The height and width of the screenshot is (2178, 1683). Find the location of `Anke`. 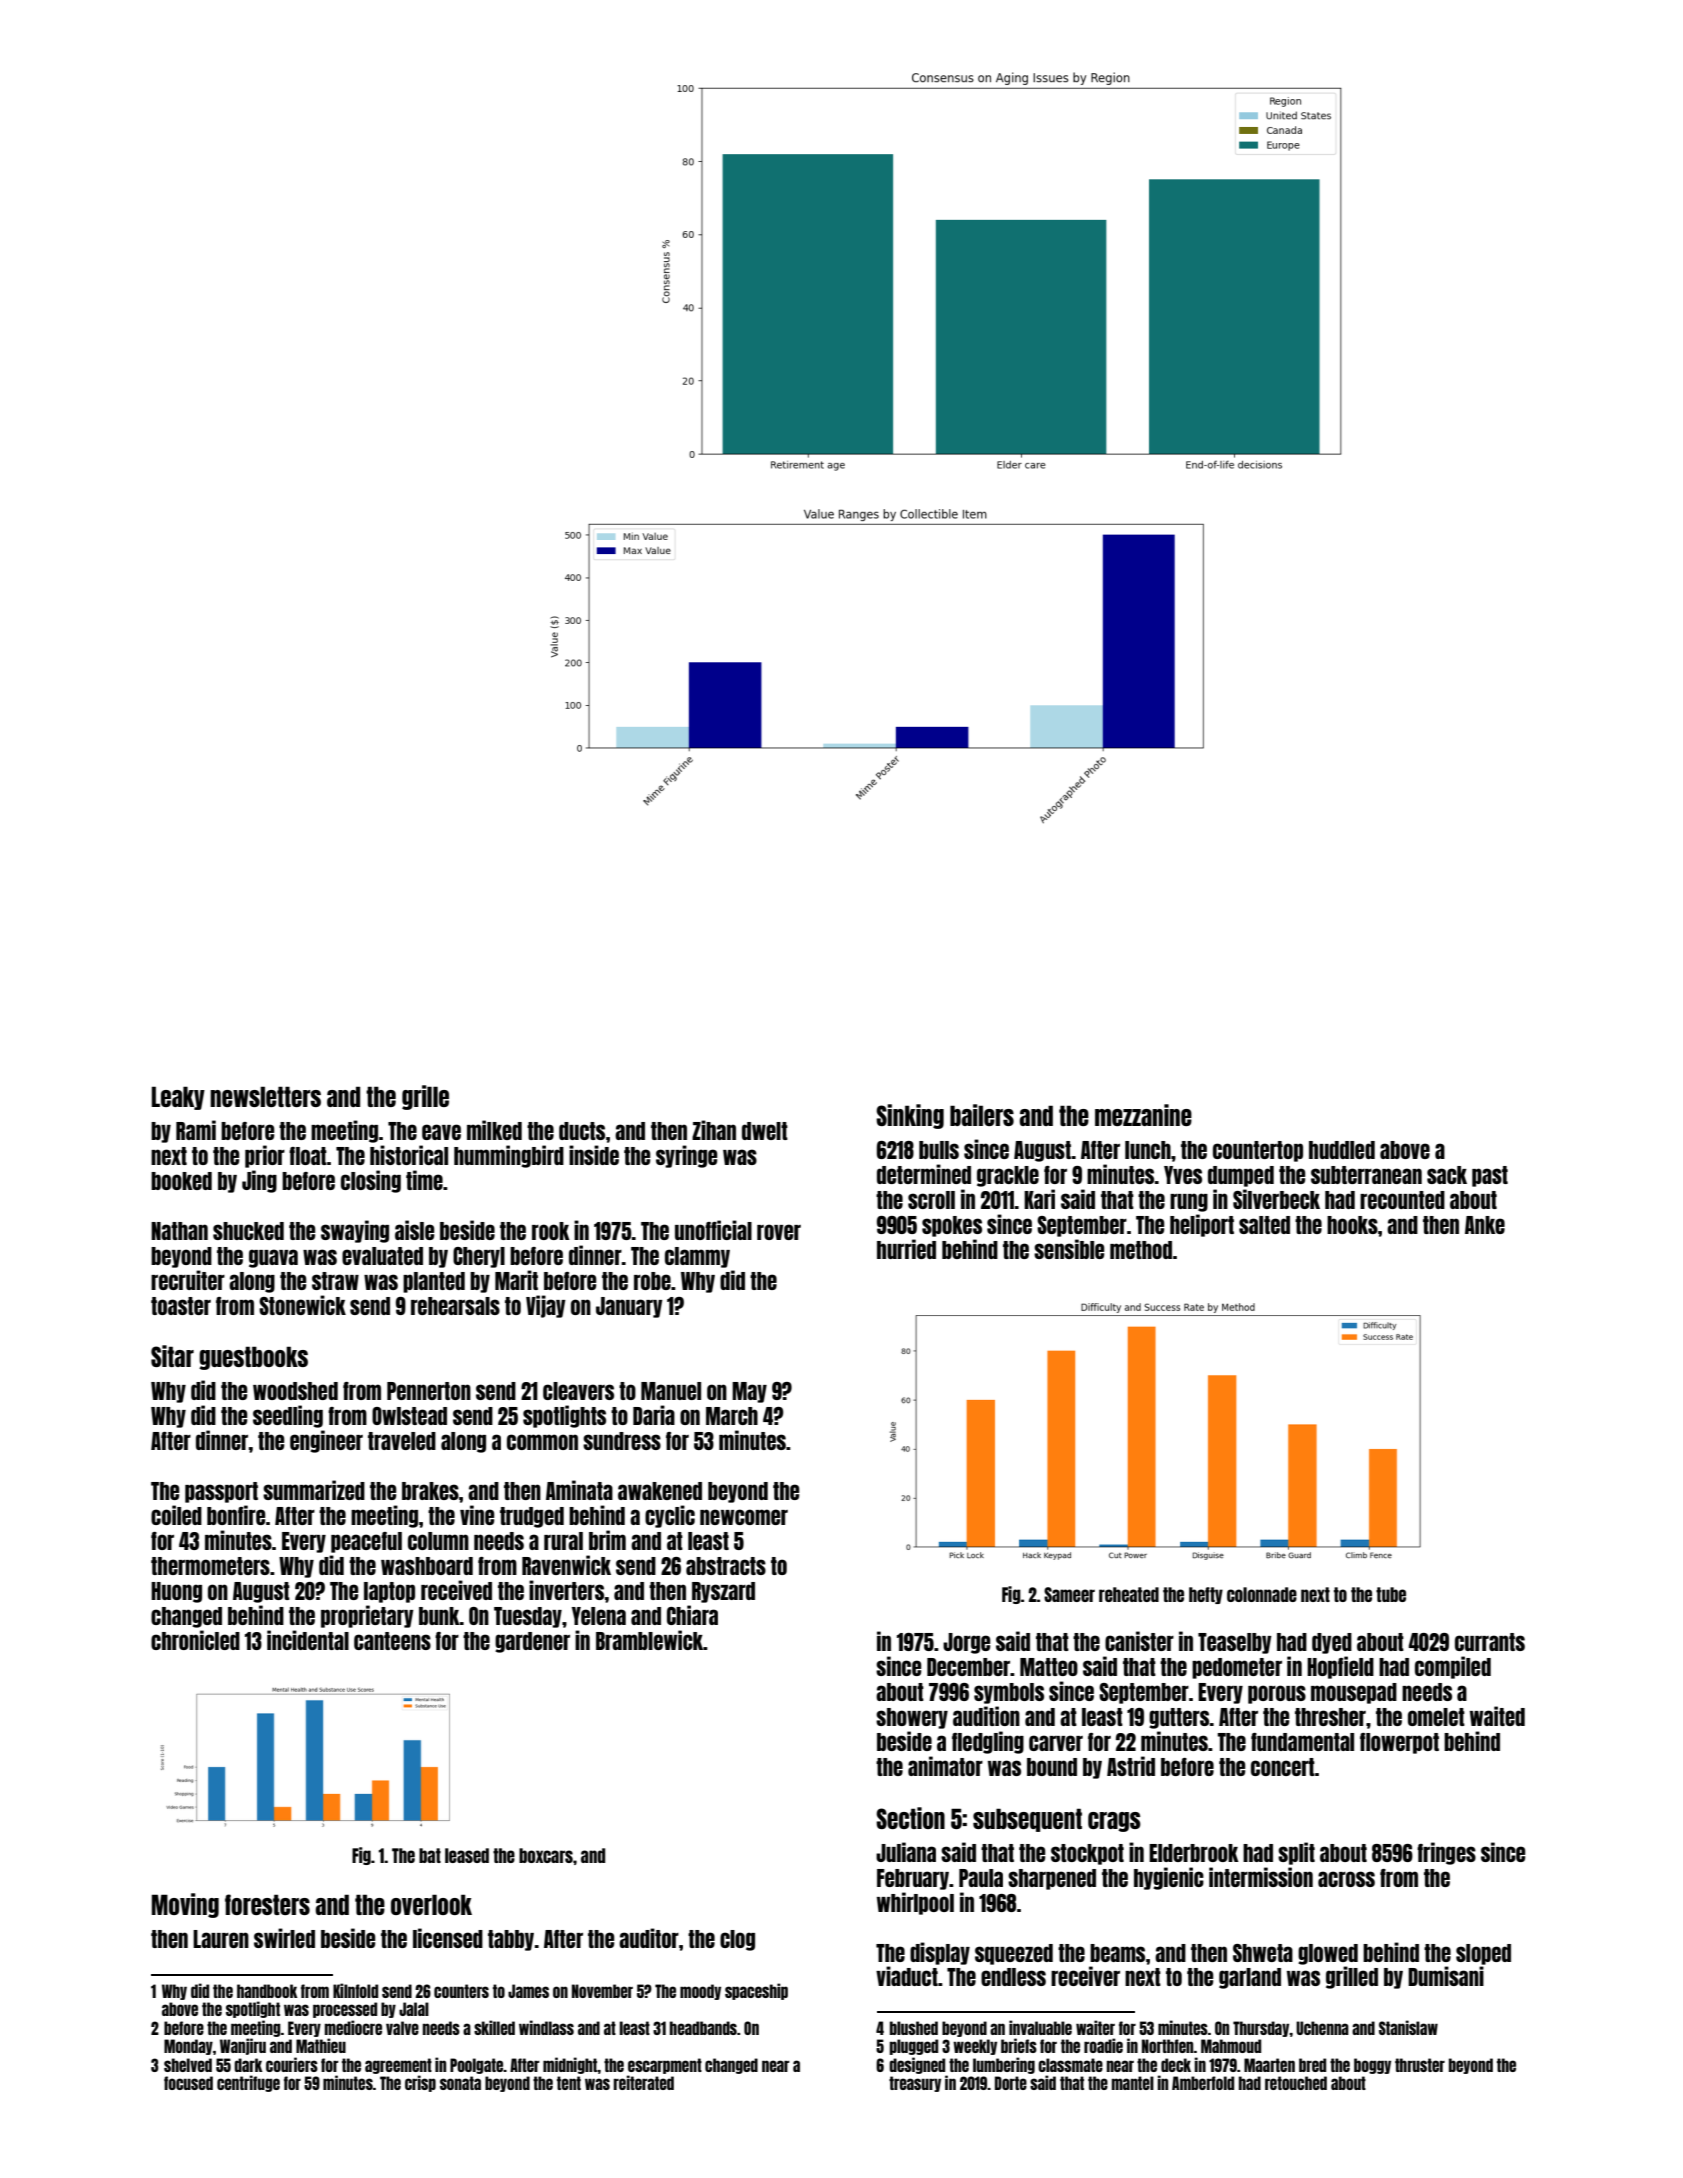

Anke is located at coordinates (1485, 1225).
